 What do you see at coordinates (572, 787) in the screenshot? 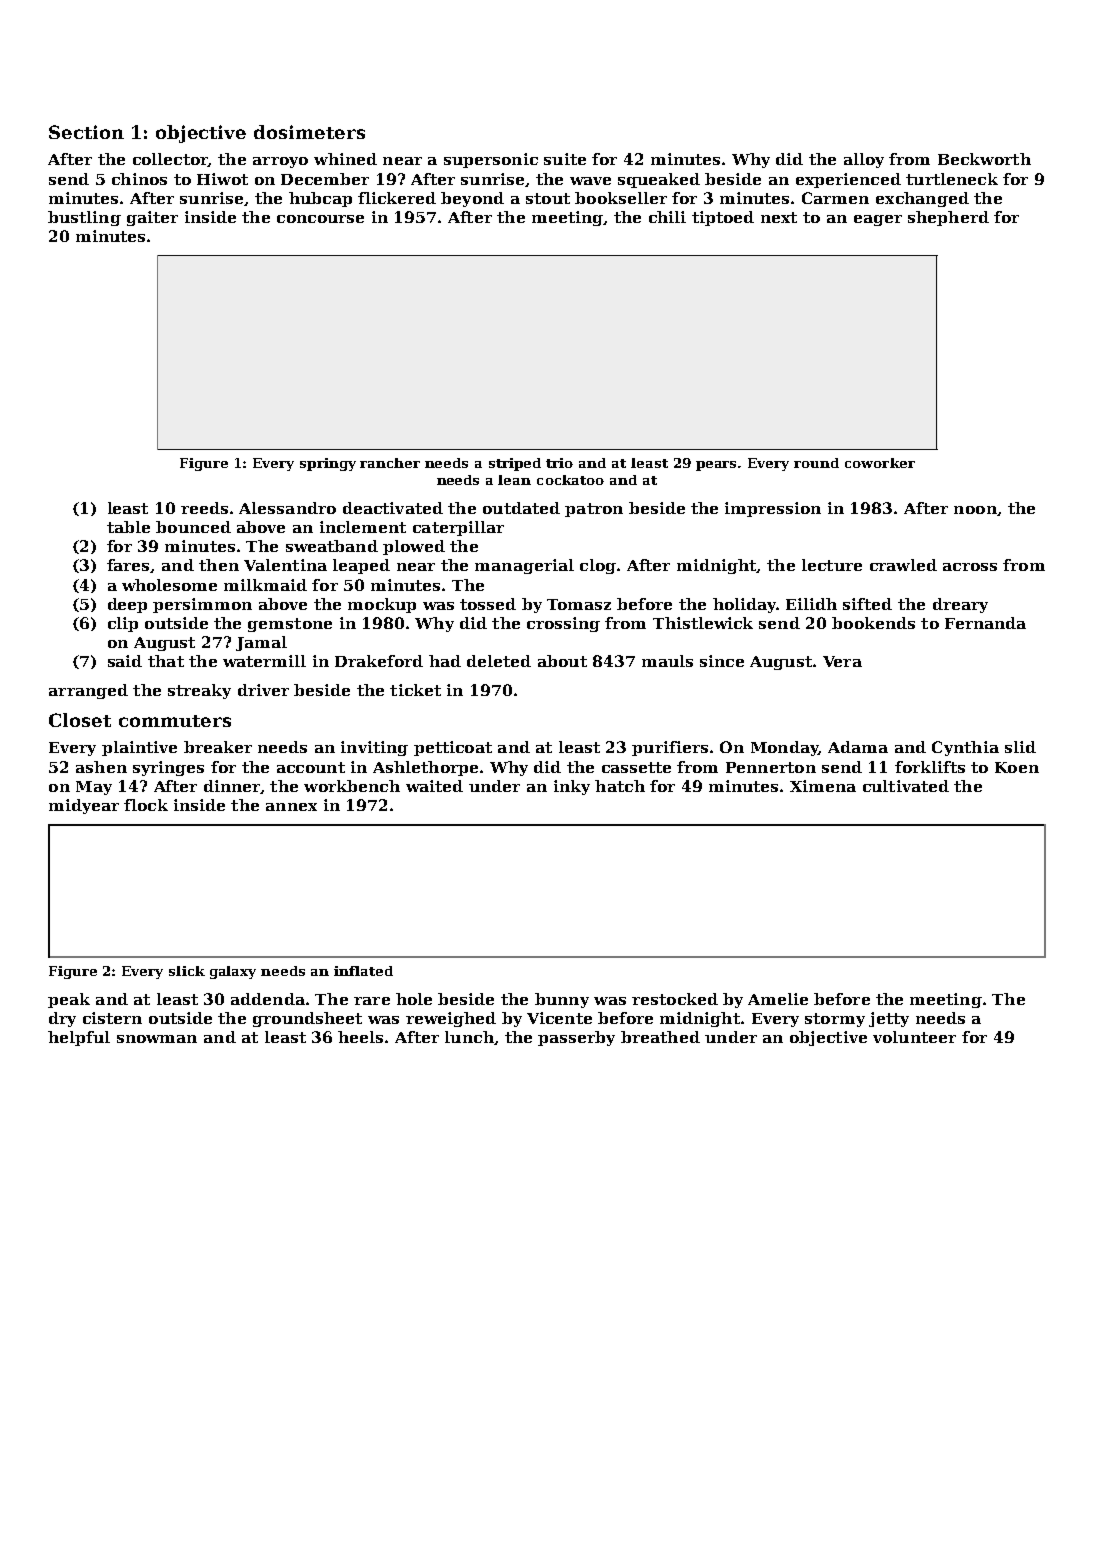
I see `inky` at bounding box center [572, 787].
